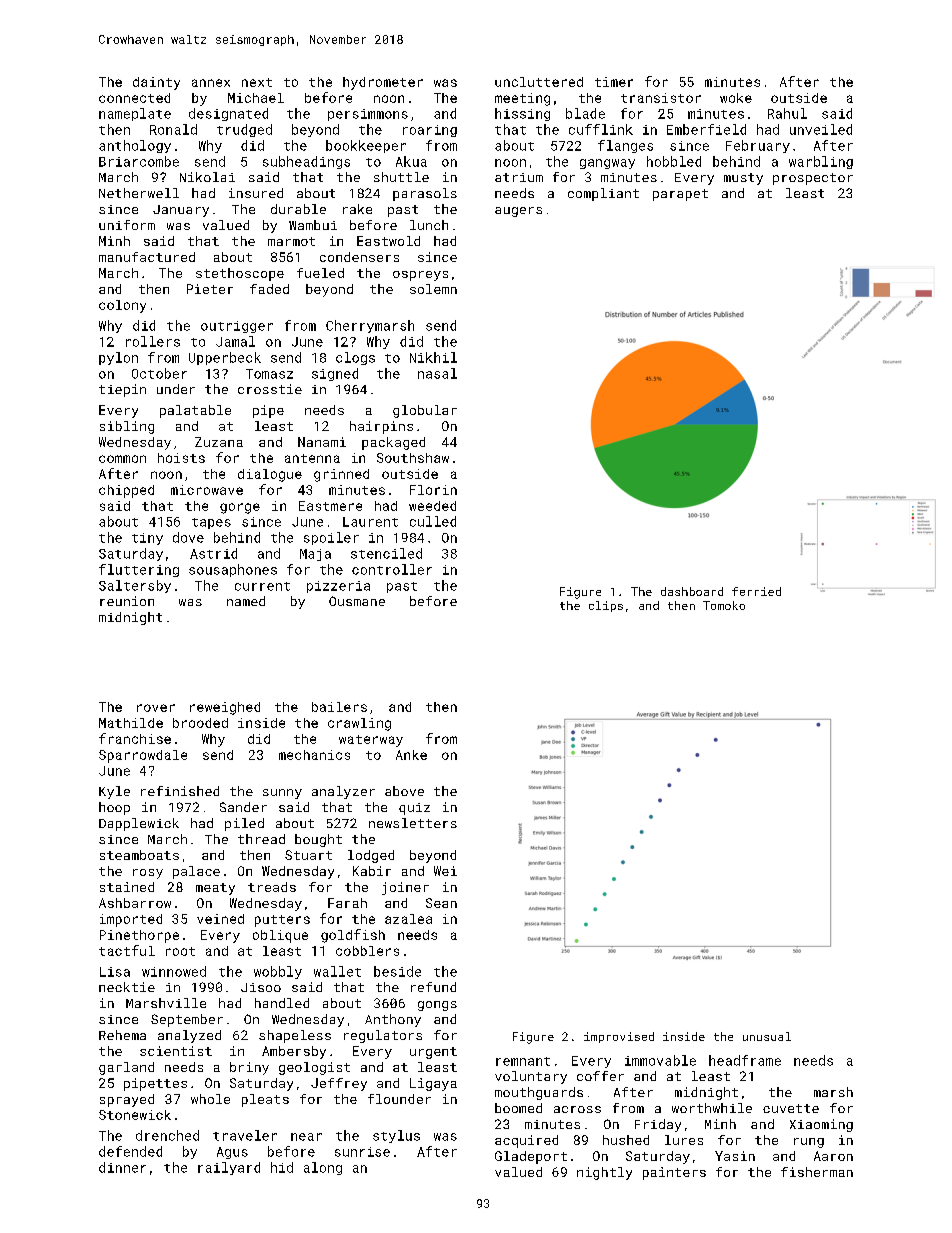  Describe the element at coordinates (127, 601) in the page. I see `reunion` at that location.
